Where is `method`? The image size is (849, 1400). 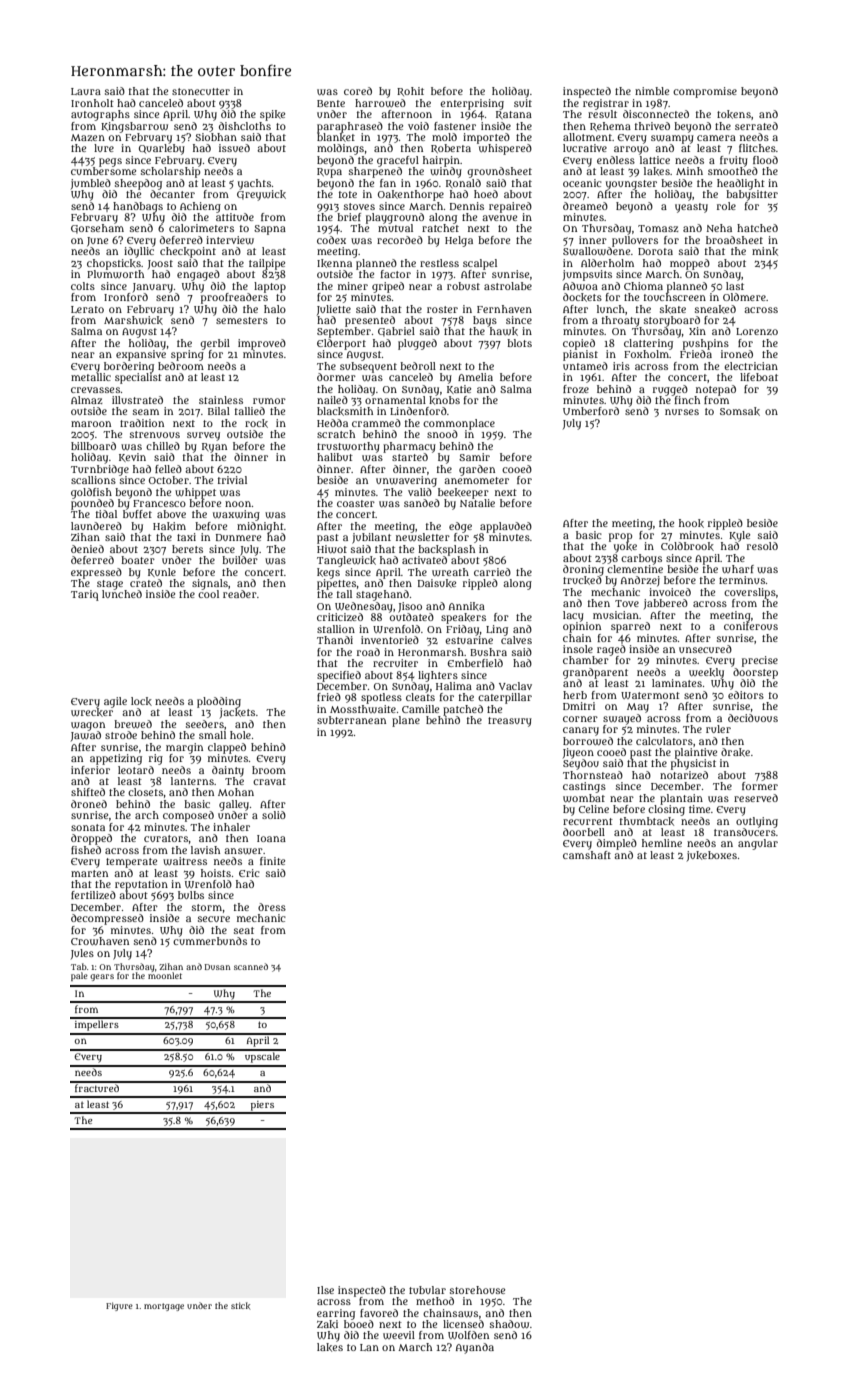 method is located at coordinates (435, 1301).
